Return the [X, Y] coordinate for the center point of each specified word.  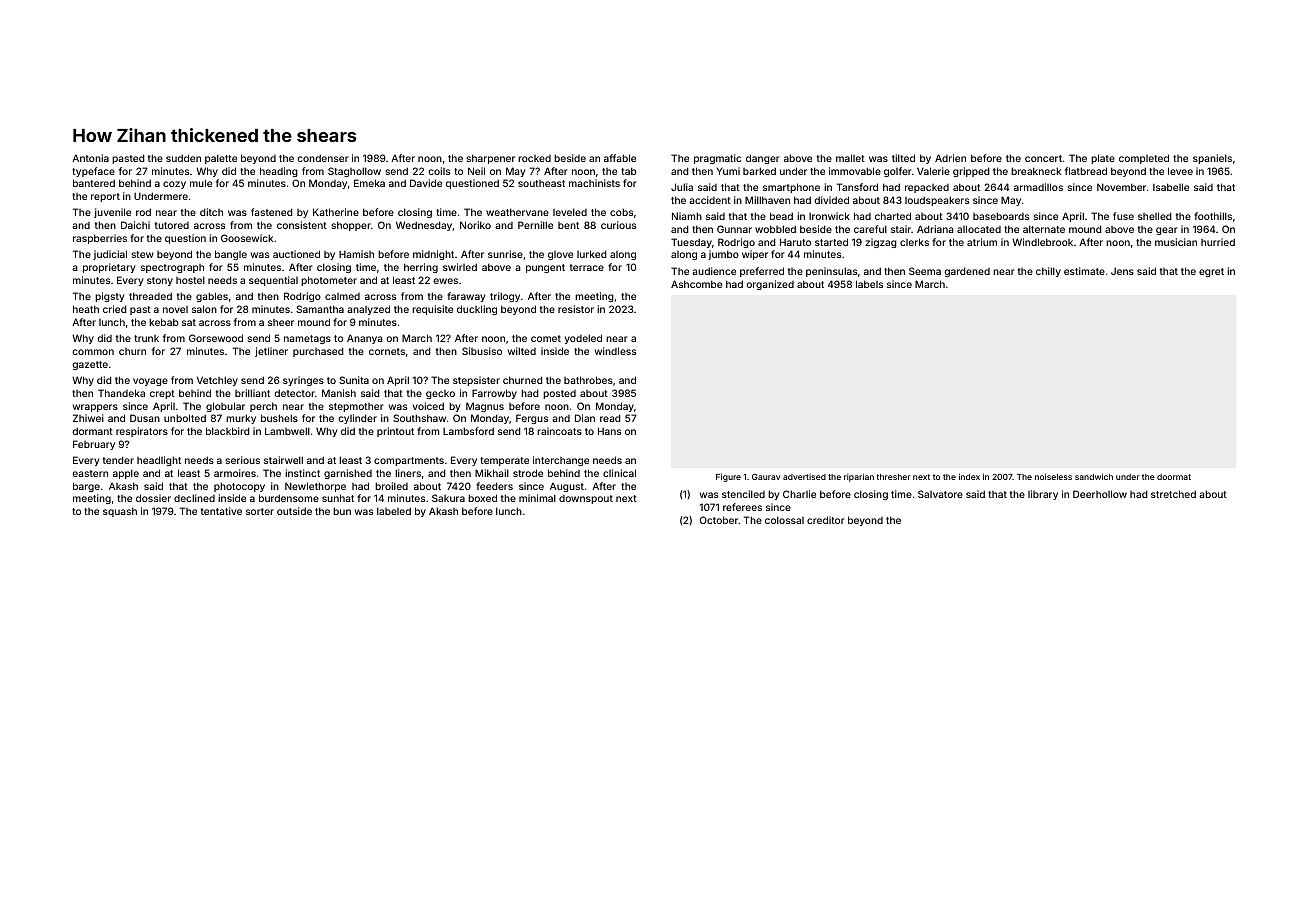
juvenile [112, 213]
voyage [150, 382]
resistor [576, 309]
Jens [1122, 271]
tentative [221, 511]
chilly [1048, 272]
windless [615, 351]
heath [86, 309]
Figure [728, 477]
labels [869, 284]
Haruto [795, 242]
